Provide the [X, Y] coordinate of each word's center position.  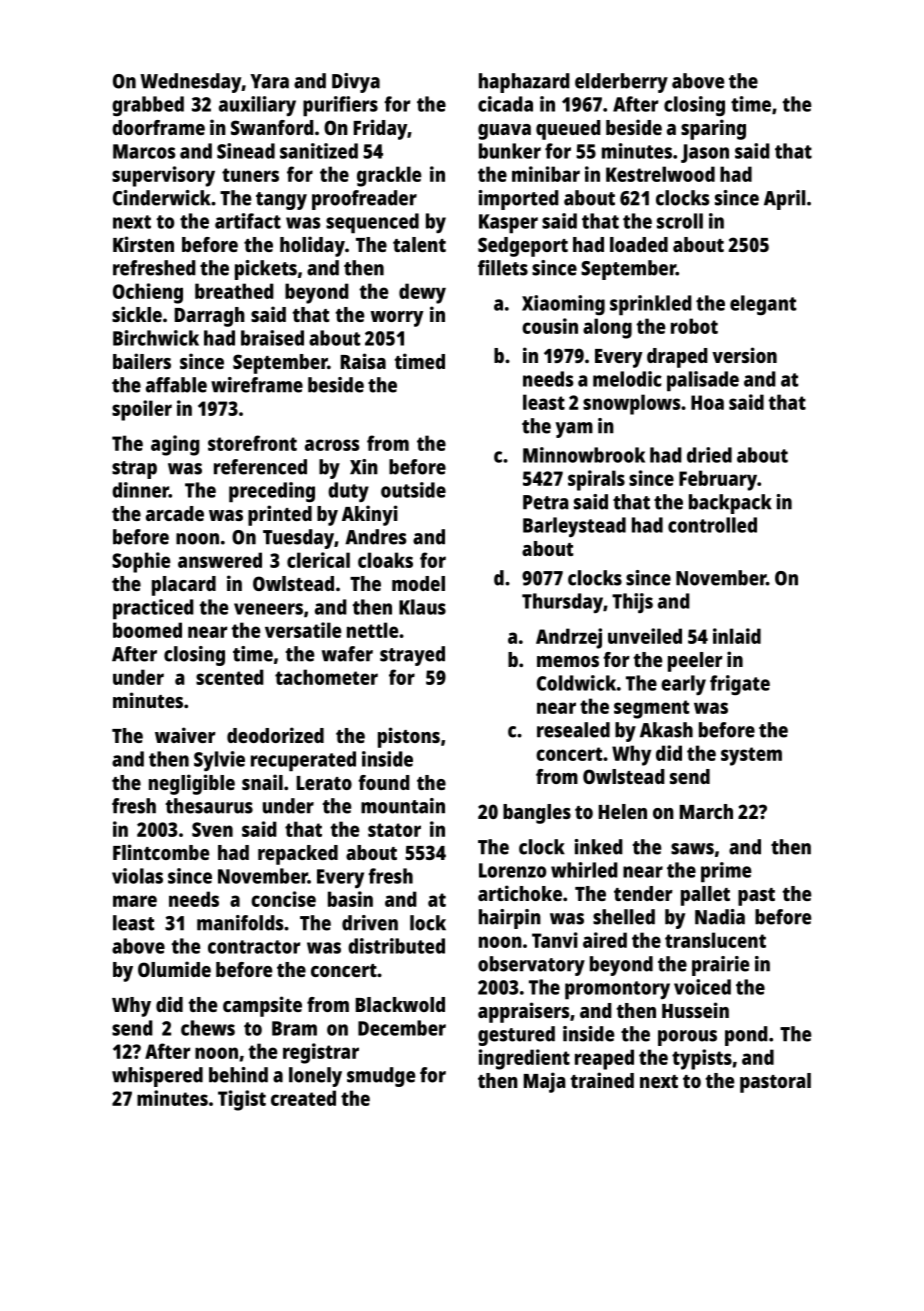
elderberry [621, 83]
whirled [584, 870]
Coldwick [576, 683]
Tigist [242, 1100]
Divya [356, 83]
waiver [185, 735]
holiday [312, 246]
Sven [212, 829]
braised [272, 338]
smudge [381, 1077]
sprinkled [651, 305]
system [751, 756]
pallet [705, 896]
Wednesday [191, 83]
